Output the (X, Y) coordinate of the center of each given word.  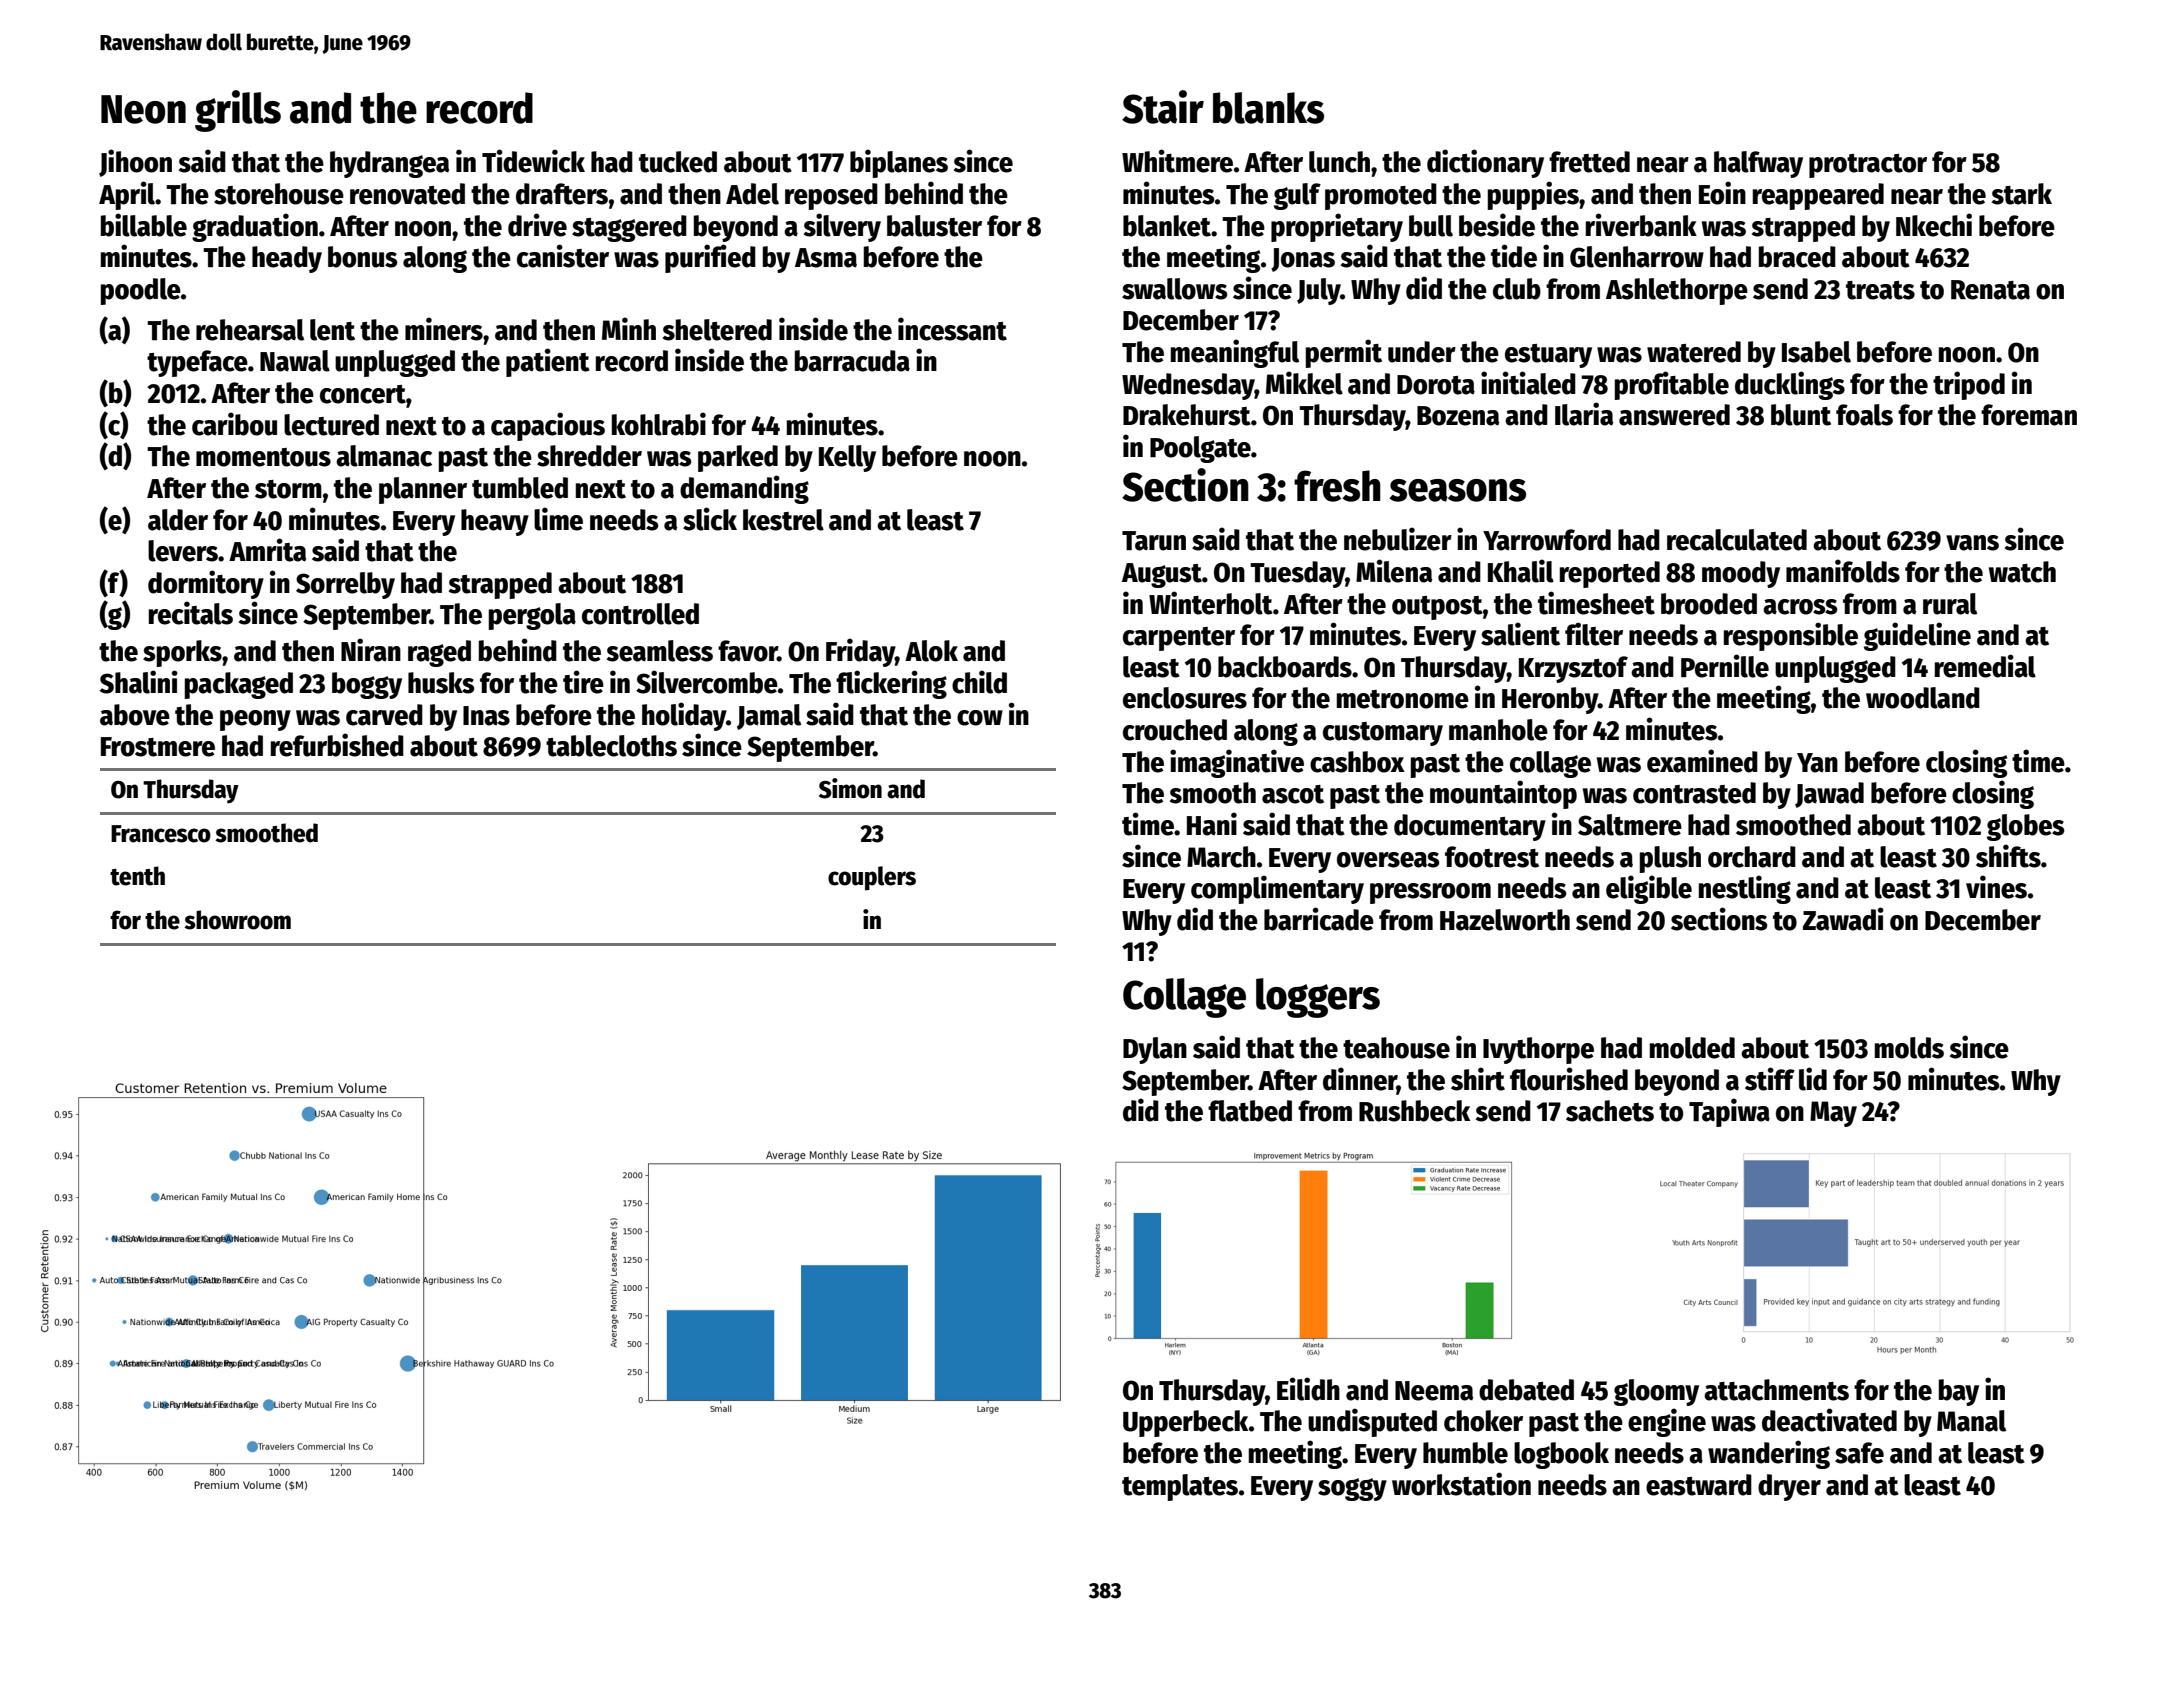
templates (1180, 1487)
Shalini (139, 682)
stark (2022, 194)
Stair (1163, 107)
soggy (1352, 1489)
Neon (143, 109)
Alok (931, 651)
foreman (2029, 415)
